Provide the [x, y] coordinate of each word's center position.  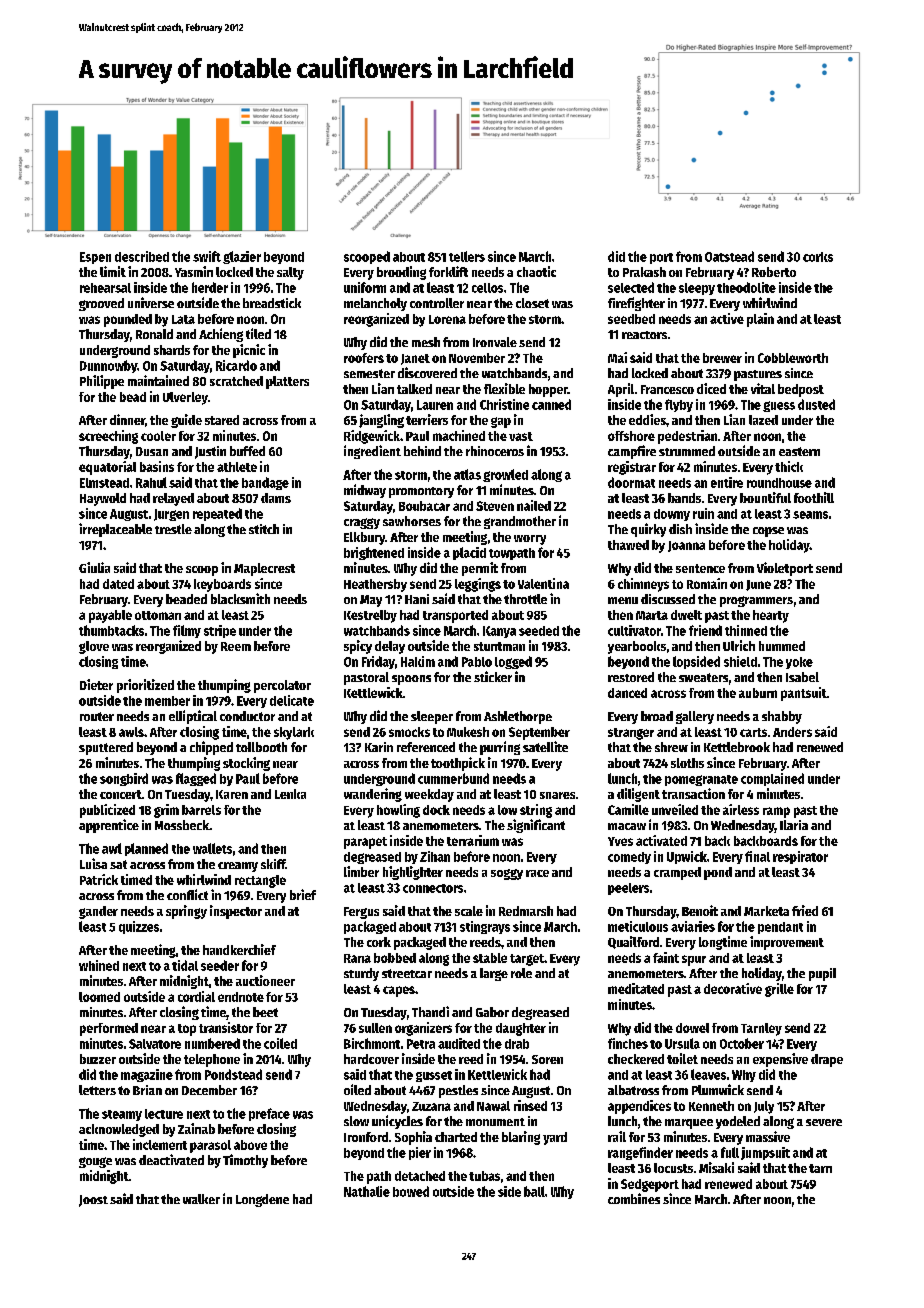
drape [827, 1060]
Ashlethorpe [518, 717]
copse [768, 532]
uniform [365, 287]
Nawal [493, 1106]
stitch [264, 529]
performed [109, 1029]
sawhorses [412, 521]
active [727, 318]
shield [740, 661]
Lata [183, 319]
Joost [93, 1201]
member [167, 701]
